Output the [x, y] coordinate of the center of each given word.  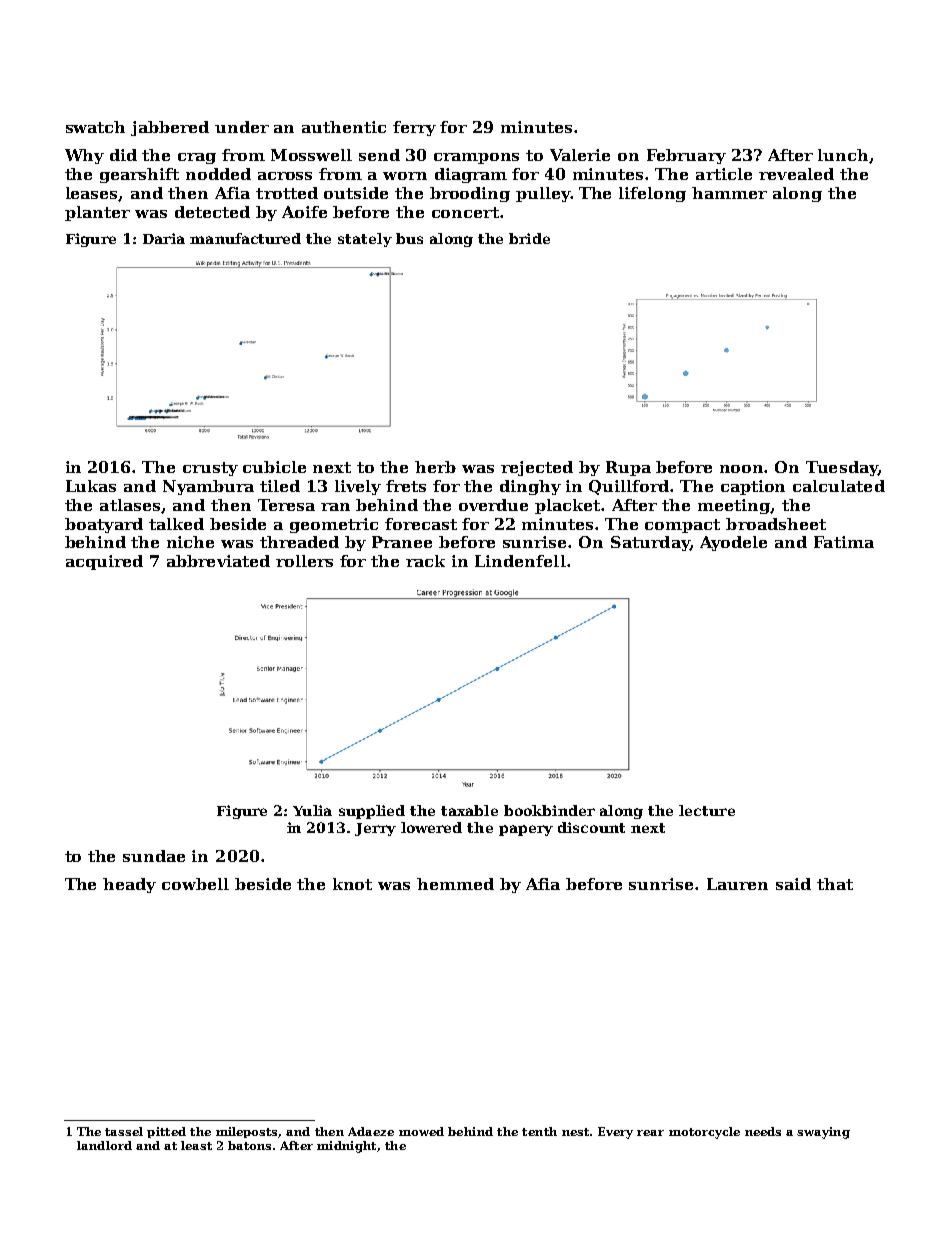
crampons [476, 158]
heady [129, 885]
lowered [431, 827]
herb [435, 467]
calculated [839, 486]
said [793, 884]
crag [197, 158]
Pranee [402, 542]
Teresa [286, 505]
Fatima [844, 542]
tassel [124, 1131]
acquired [104, 562]
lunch [843, 155]
